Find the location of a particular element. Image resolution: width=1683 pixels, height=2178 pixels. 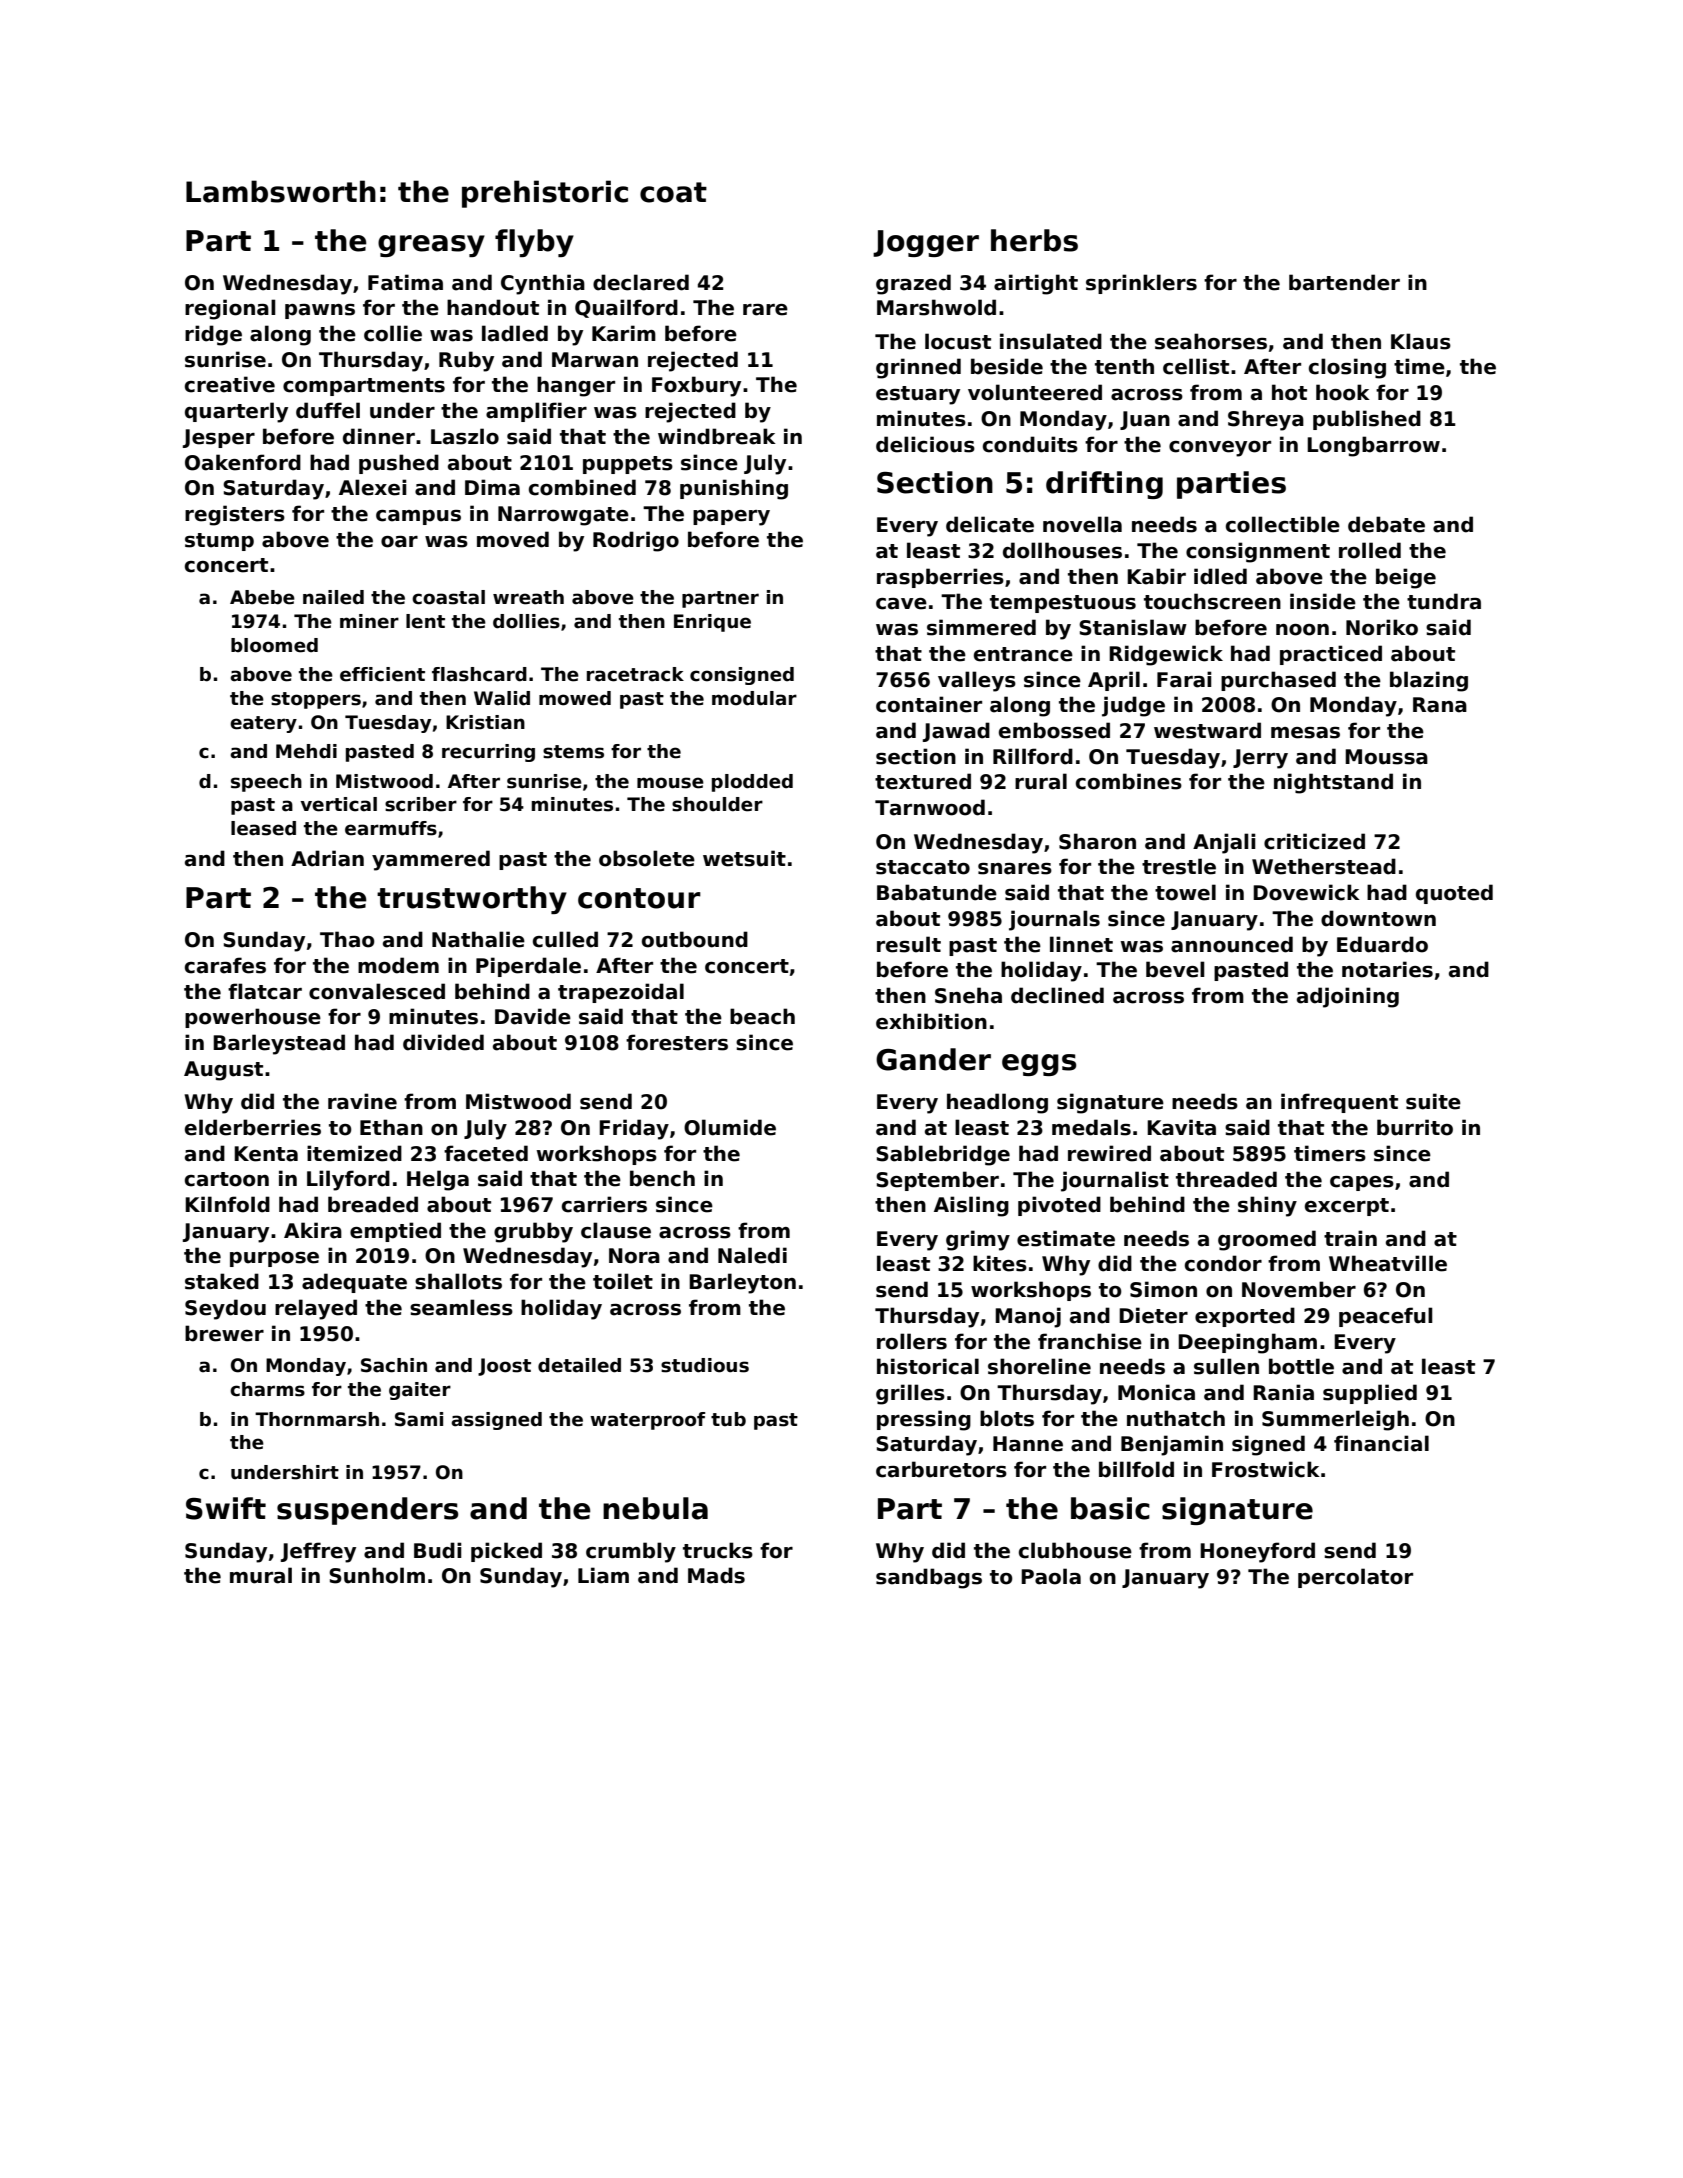

kites is located at coordinates (1000, 1263).
